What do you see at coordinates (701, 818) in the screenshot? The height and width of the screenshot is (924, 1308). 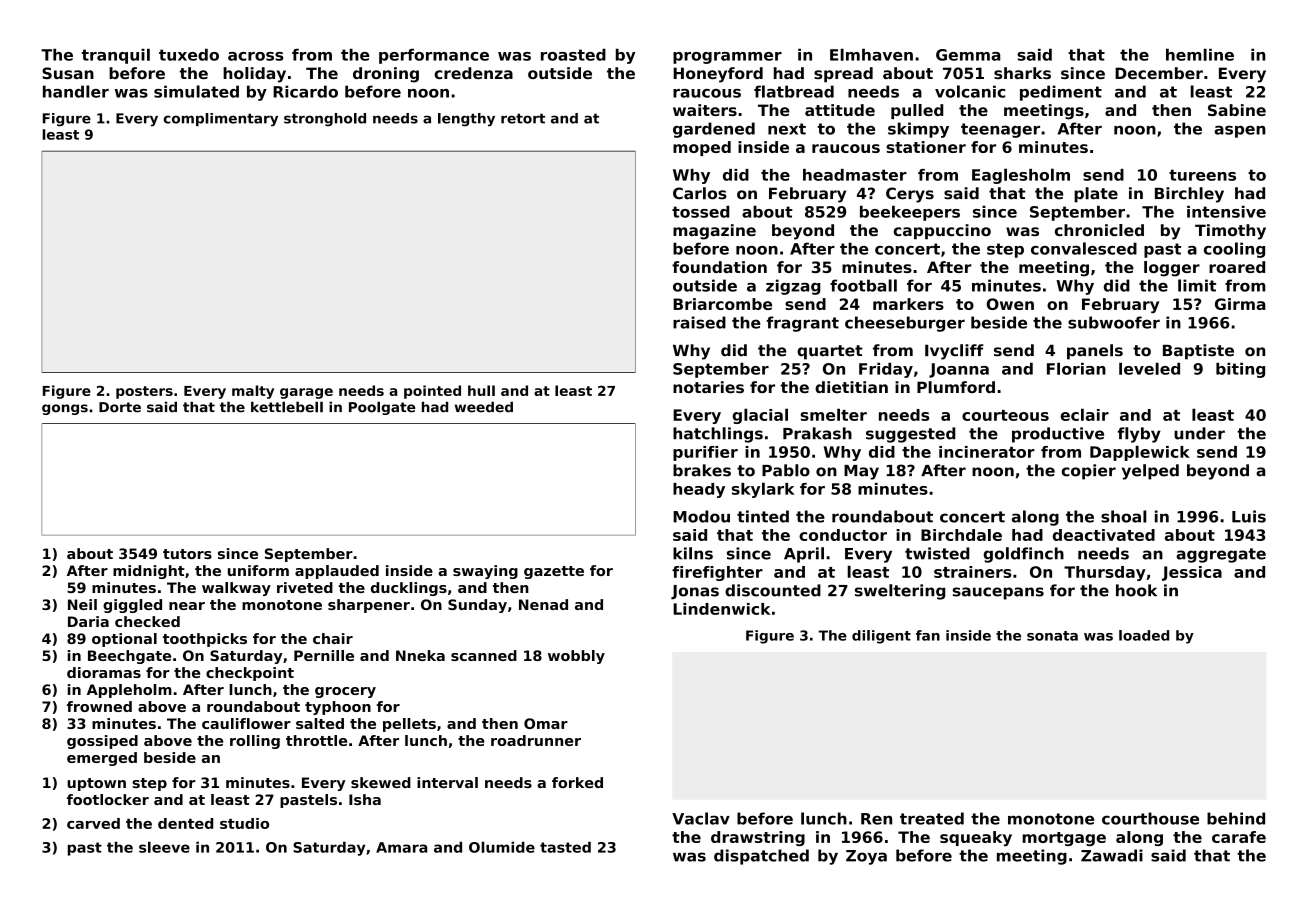 I see `Vaclav` at bounding box center [701, 818].
